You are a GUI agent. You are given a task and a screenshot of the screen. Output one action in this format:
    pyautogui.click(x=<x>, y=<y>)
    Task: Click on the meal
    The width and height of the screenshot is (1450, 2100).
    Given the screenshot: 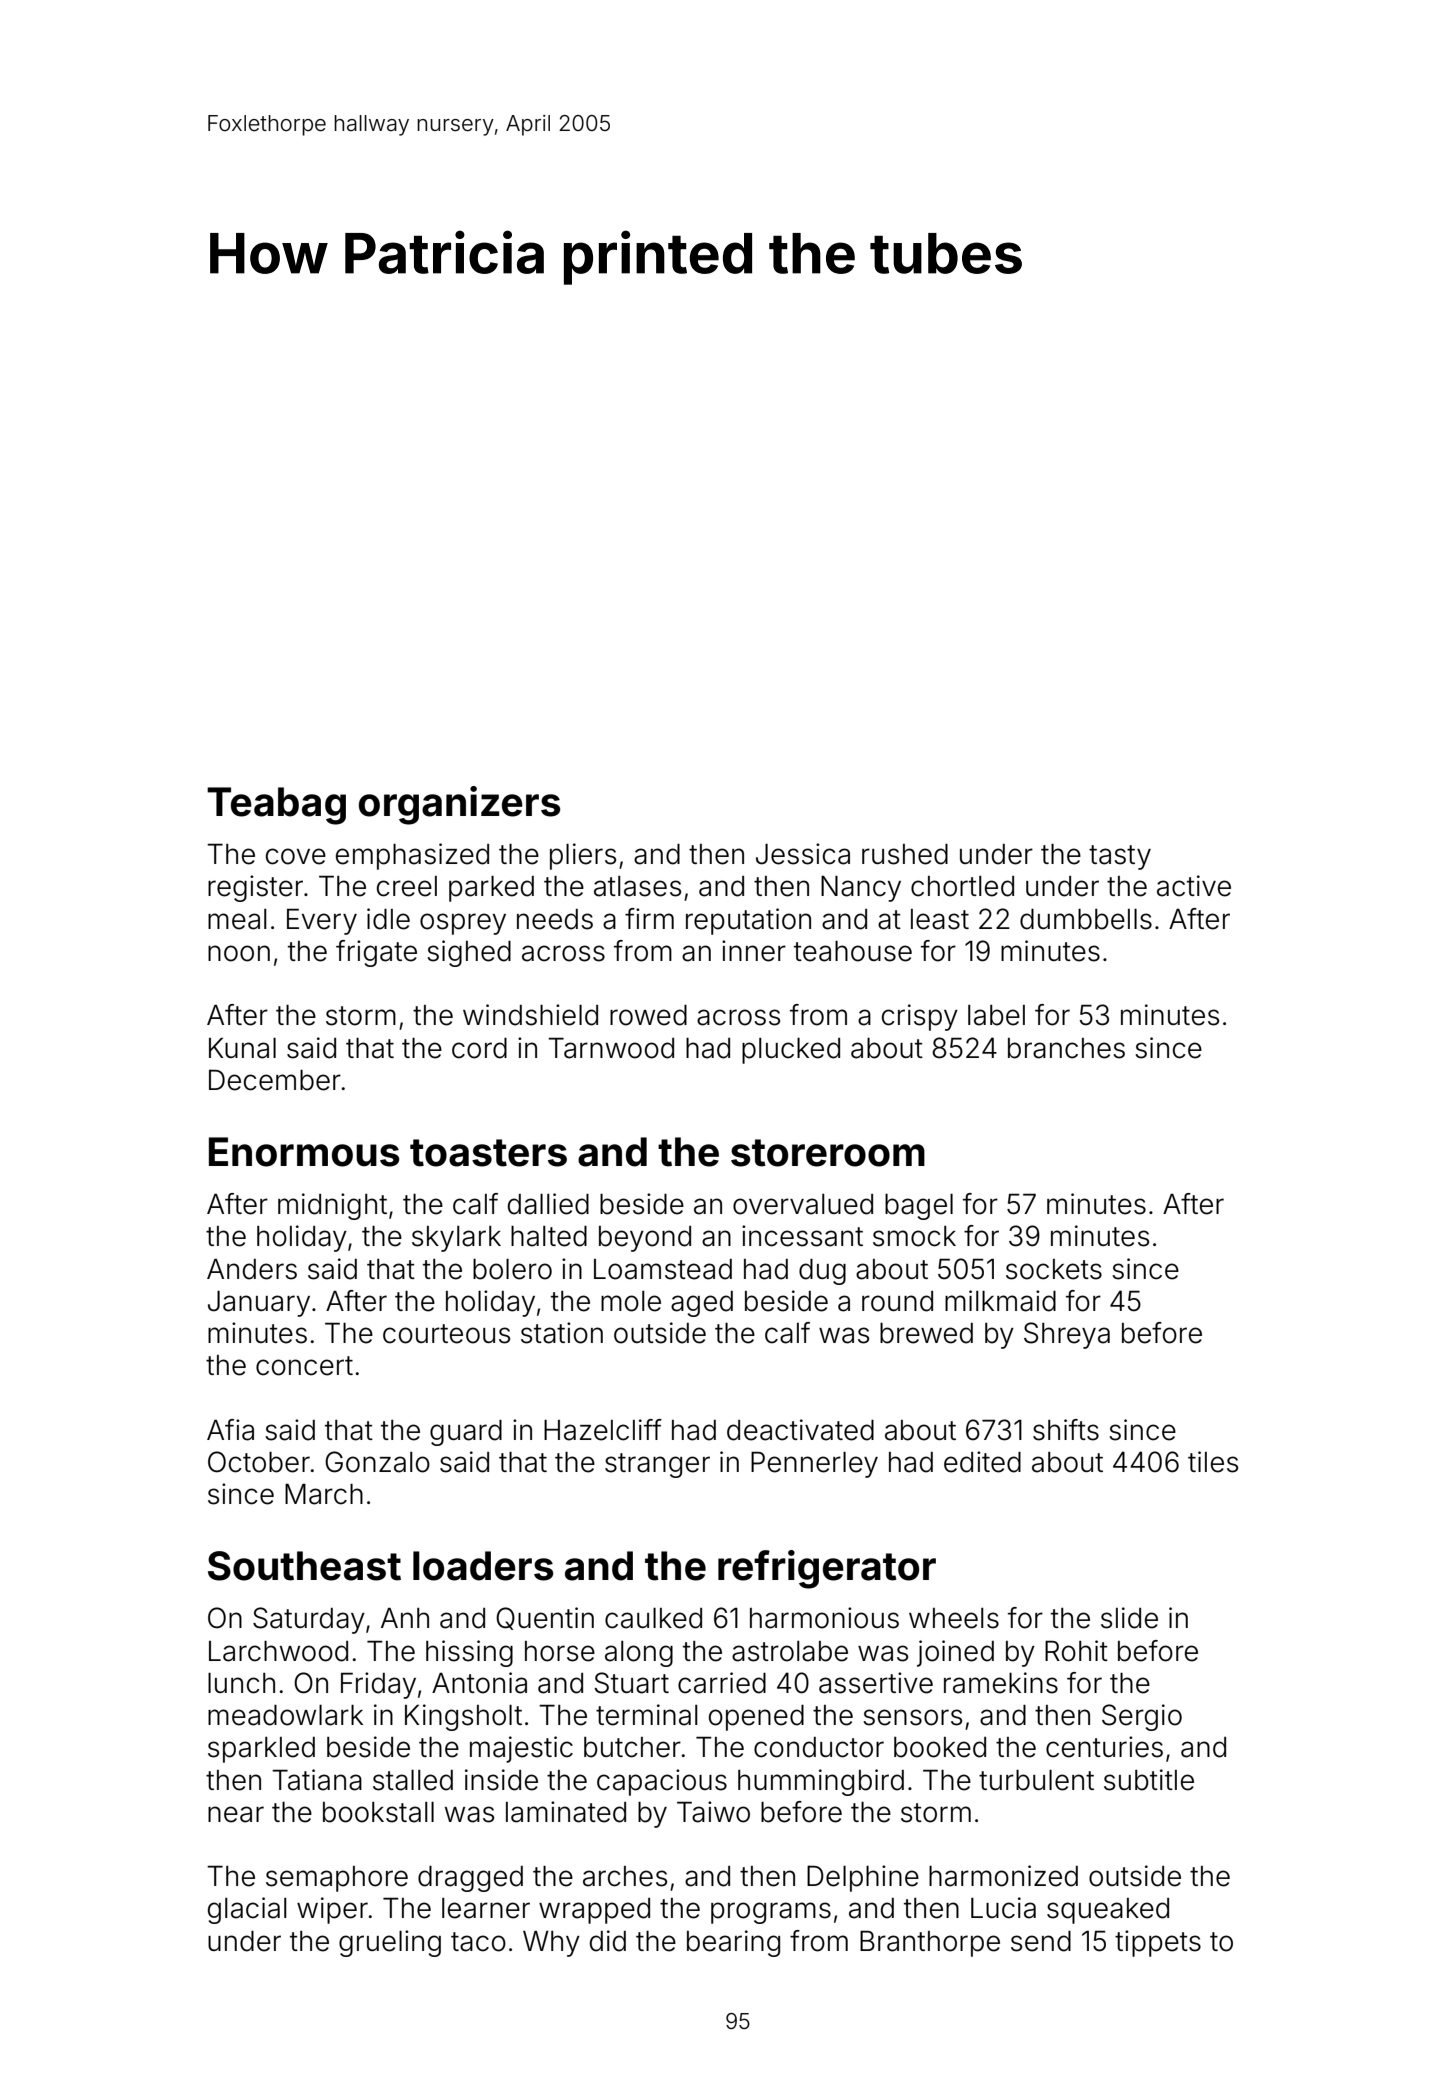 What is the action you would take?
    pyautogui.click(x=237, y=919)
